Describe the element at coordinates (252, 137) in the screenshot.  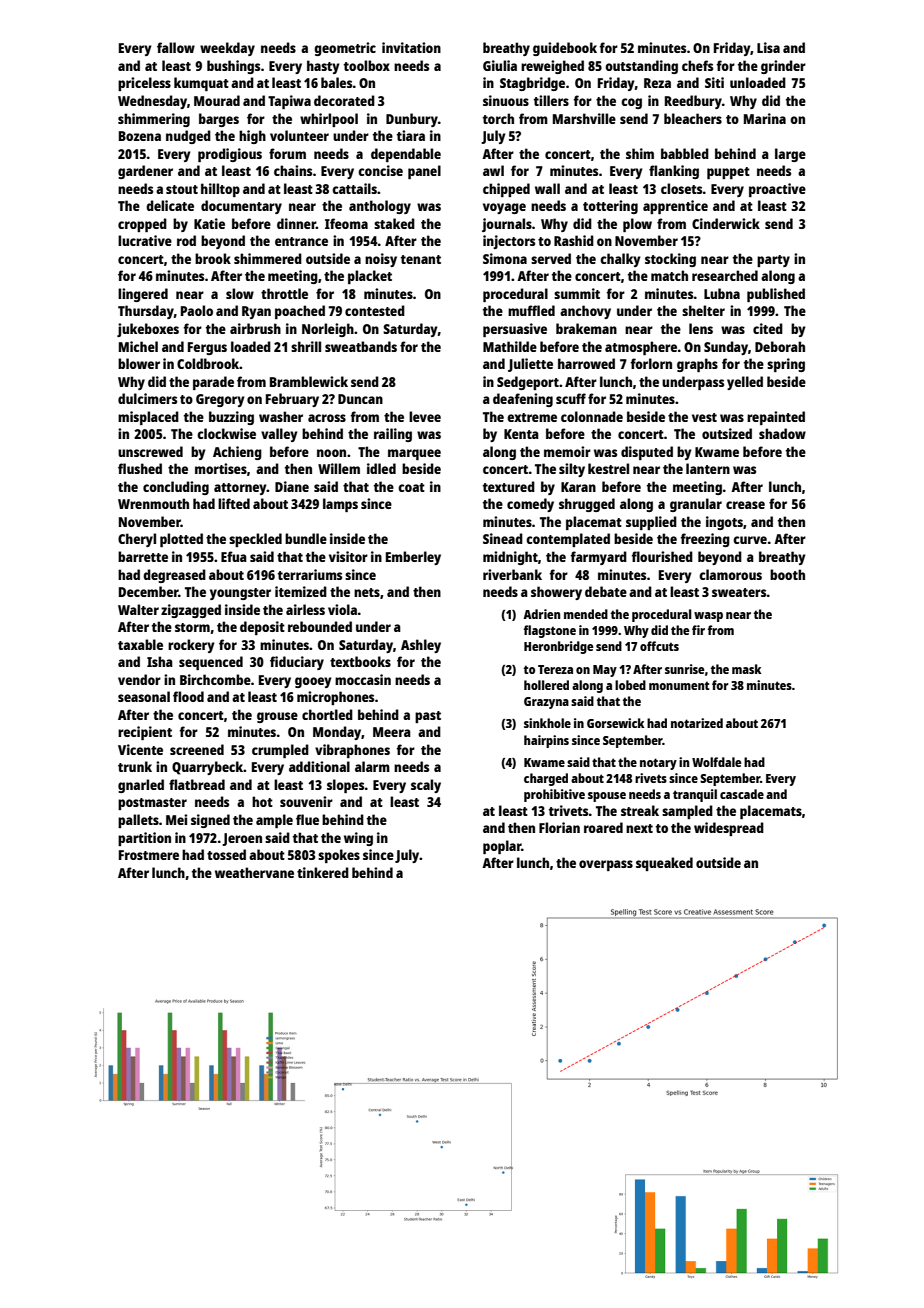
I see `high` at that location.
